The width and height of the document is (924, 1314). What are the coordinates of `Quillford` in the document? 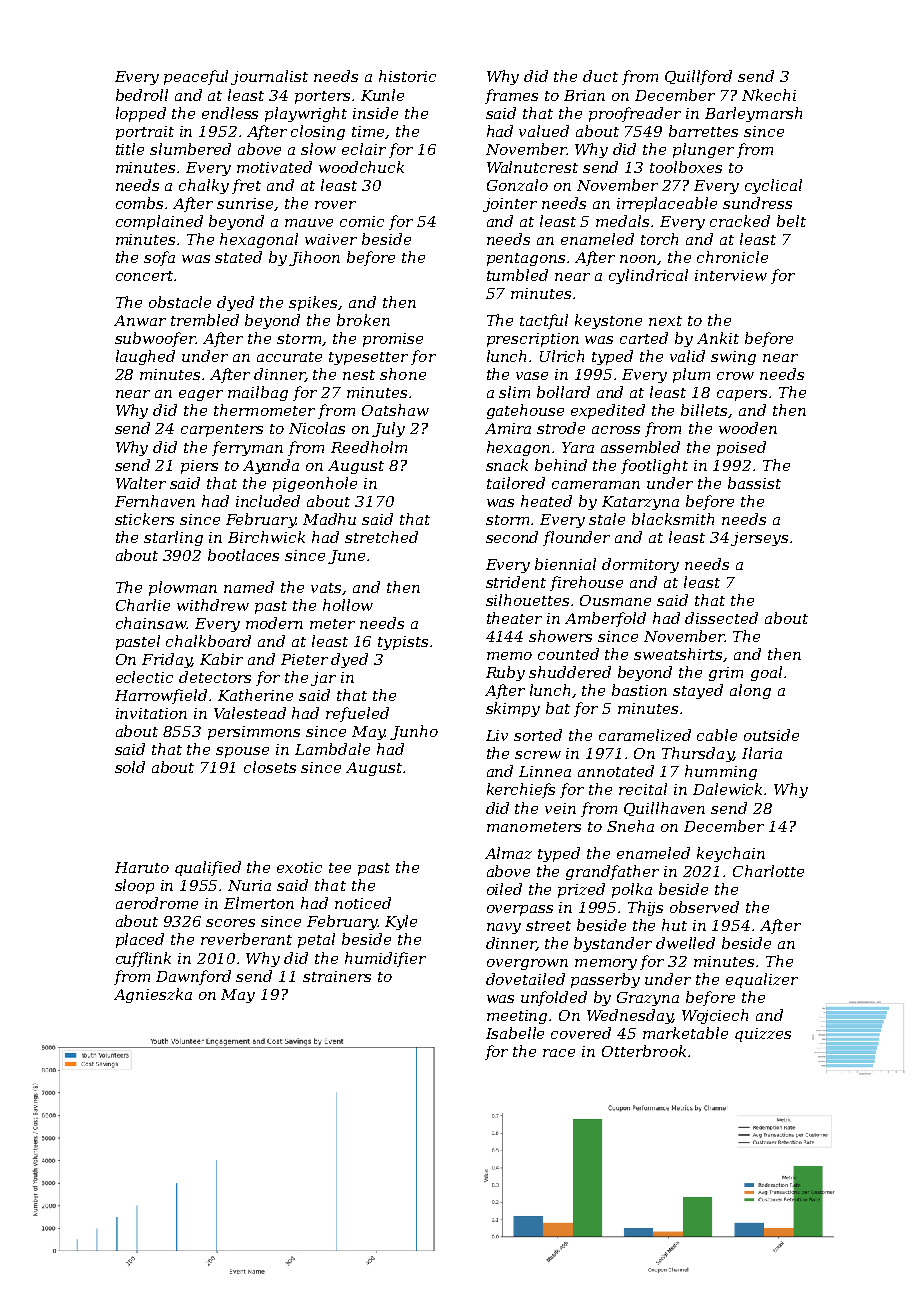 It's located at (698, 77).
